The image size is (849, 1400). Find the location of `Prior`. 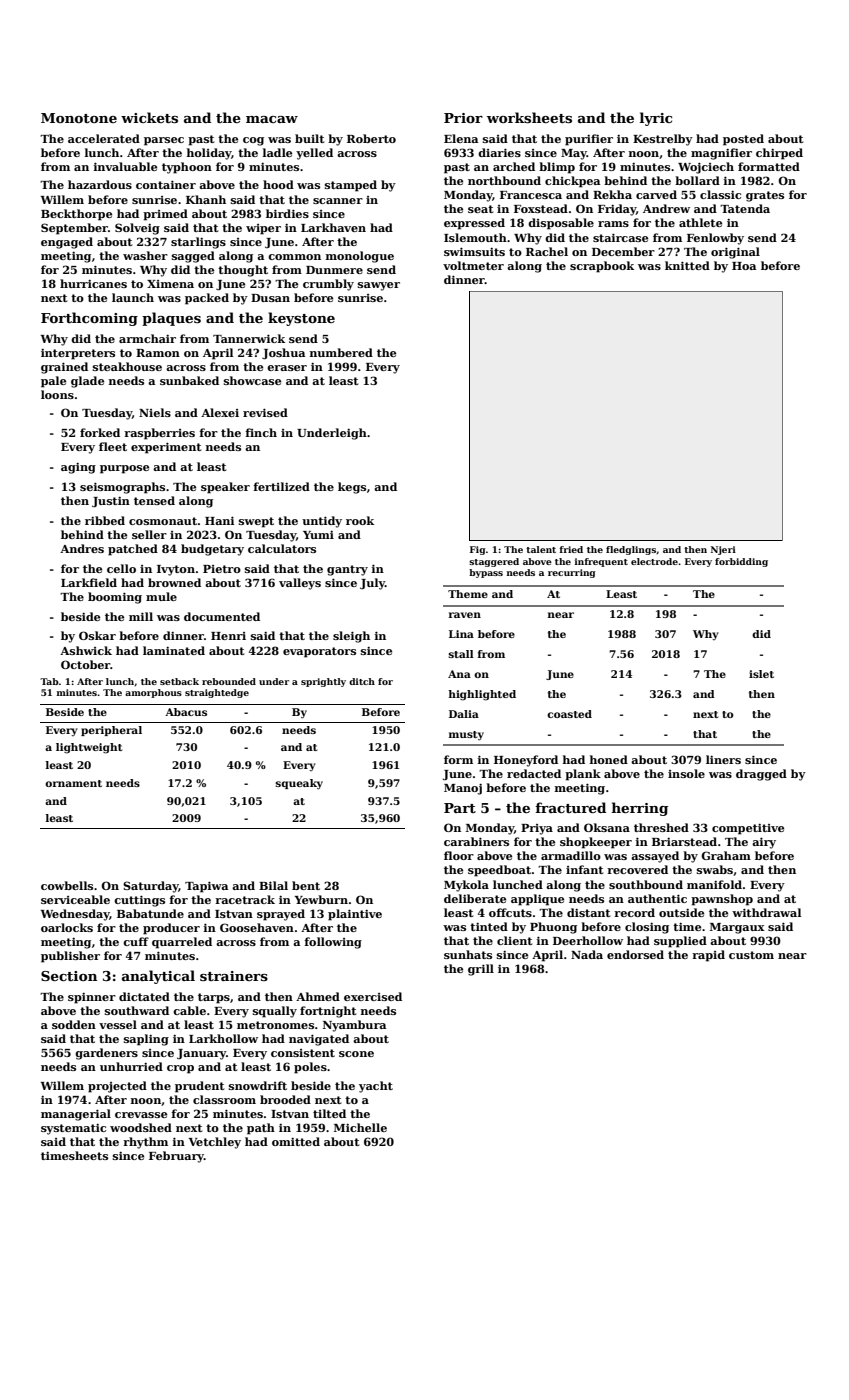

Prior is located at coordinates (463, 118).
